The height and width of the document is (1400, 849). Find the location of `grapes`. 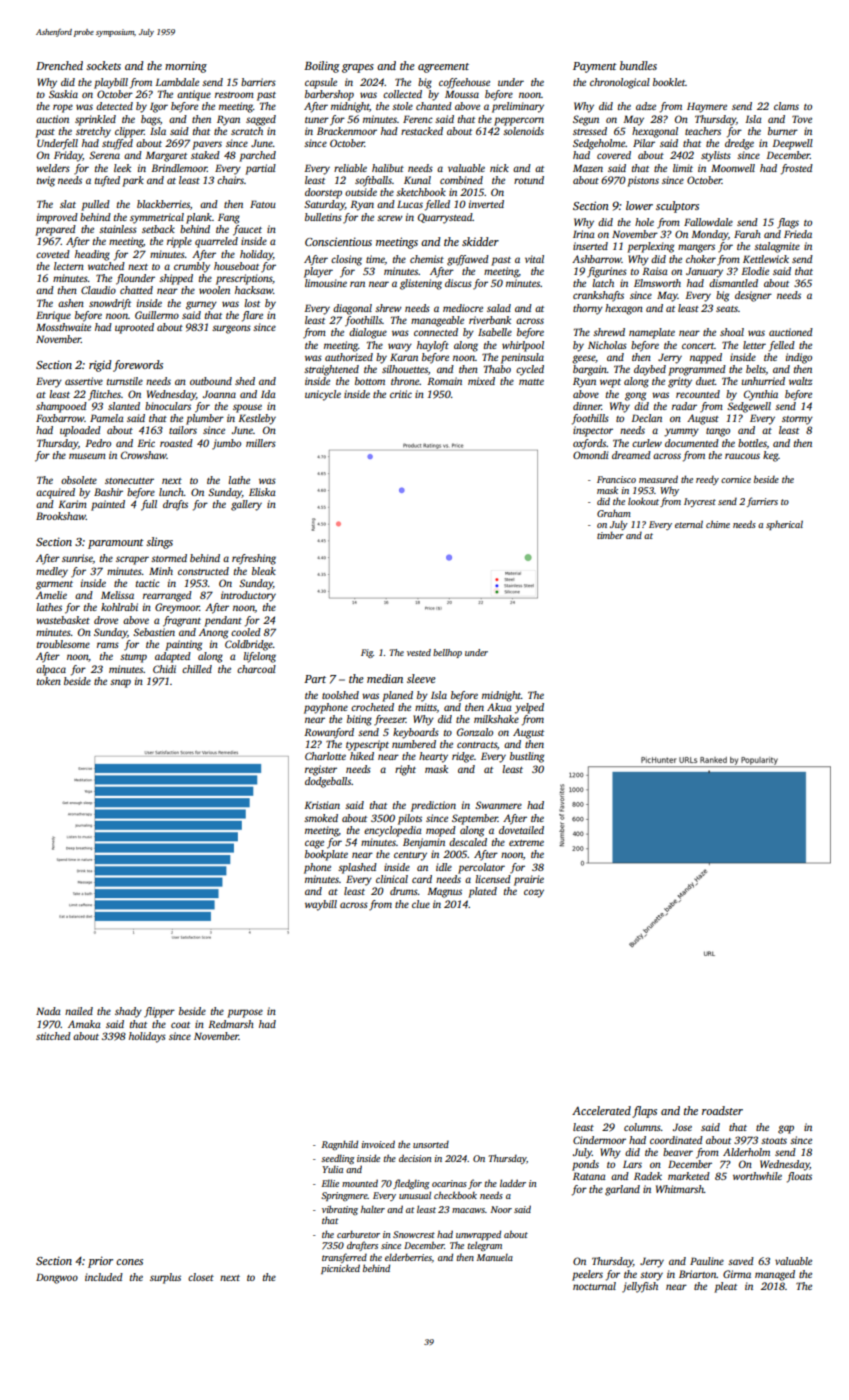

grapes is located at coordinates (358, 68).
